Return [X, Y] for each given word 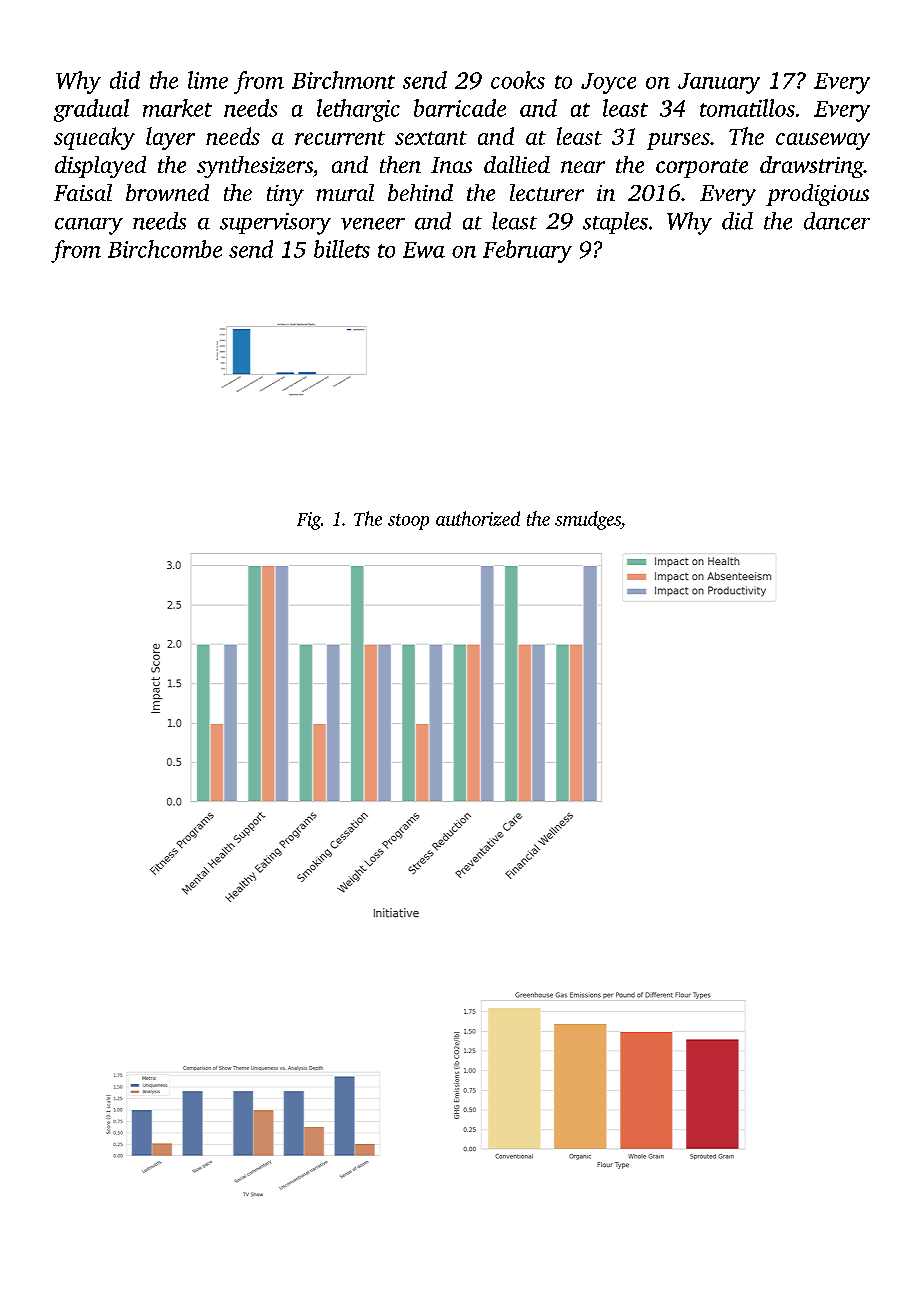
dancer [837, 221]
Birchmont [343, 80]
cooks [518, 80]
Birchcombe [165, 249]
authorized [478, 518]
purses [678, 141]
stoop [408, 522]
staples [615, 223]
